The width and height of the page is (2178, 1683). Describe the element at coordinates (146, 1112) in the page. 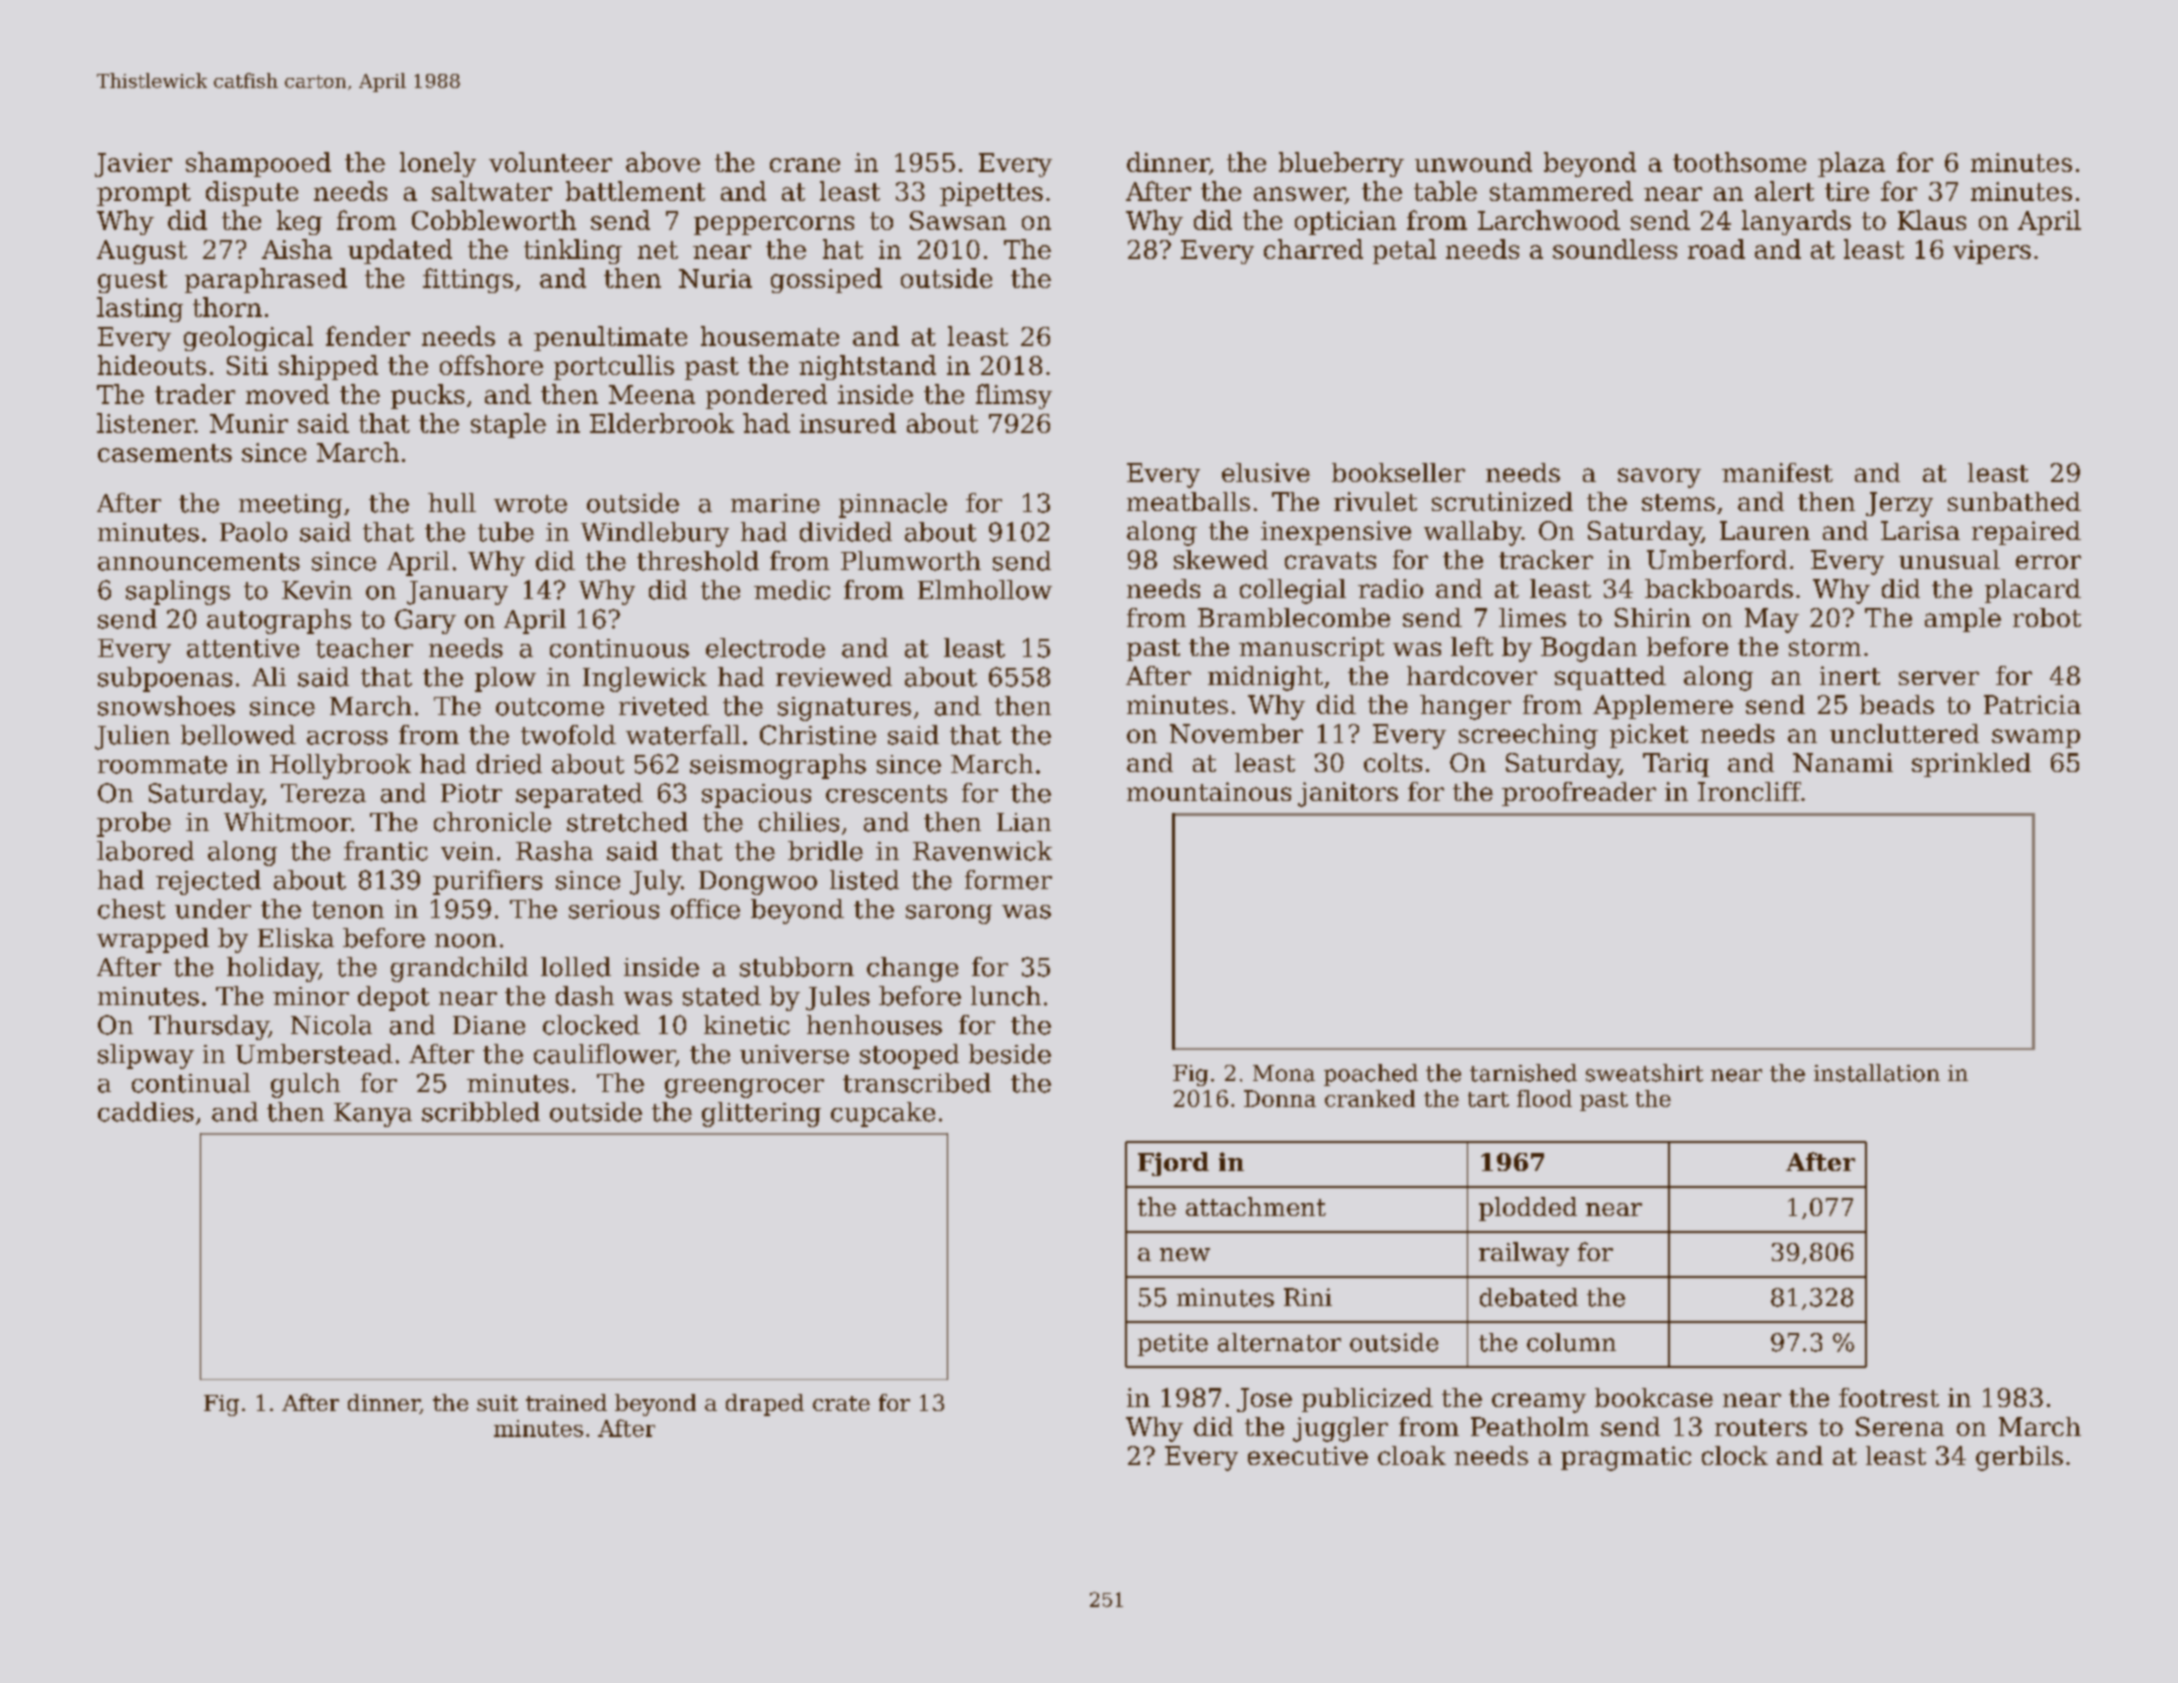

I see `caddies` at that location.
